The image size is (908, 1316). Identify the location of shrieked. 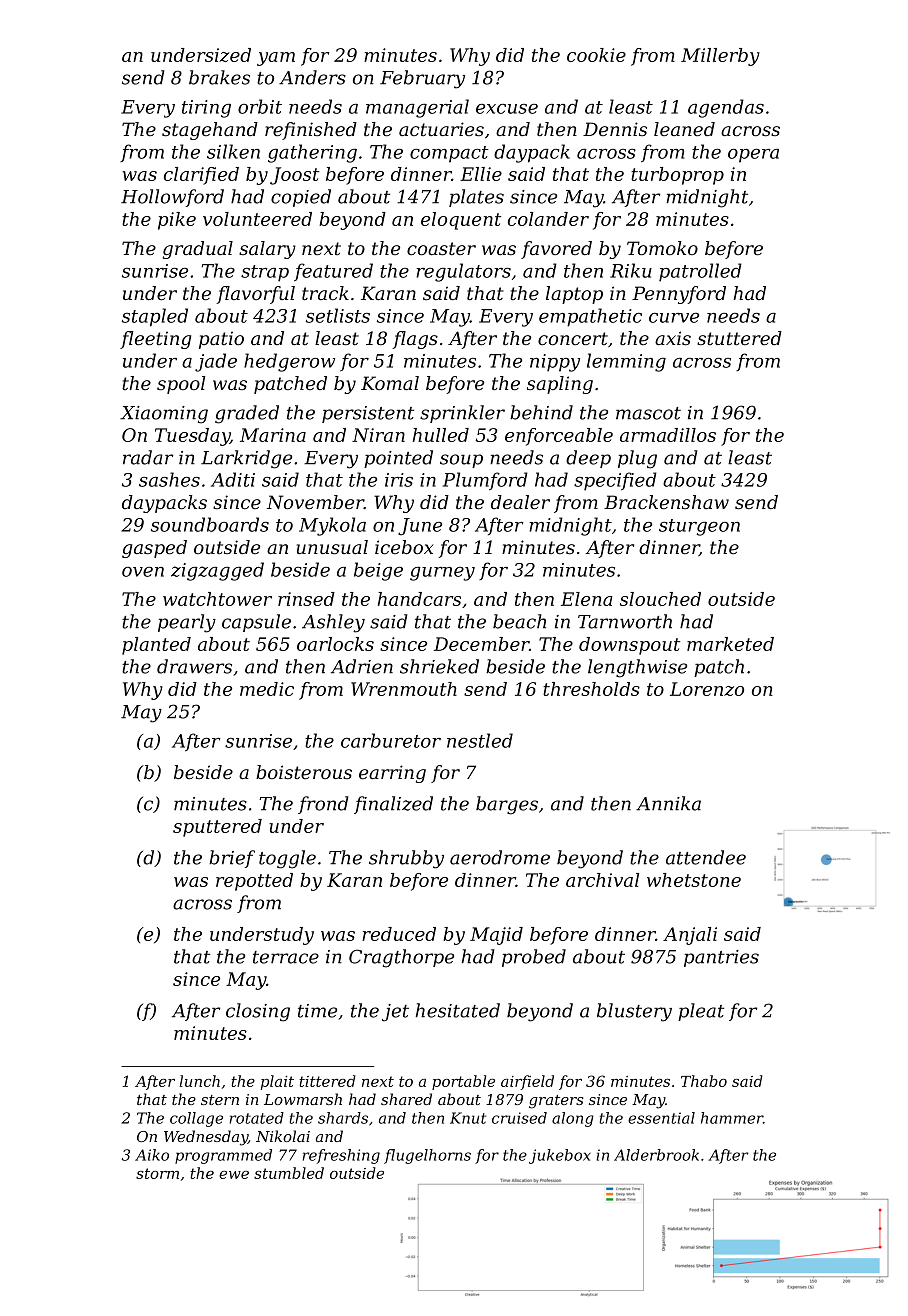
(439, 666).
